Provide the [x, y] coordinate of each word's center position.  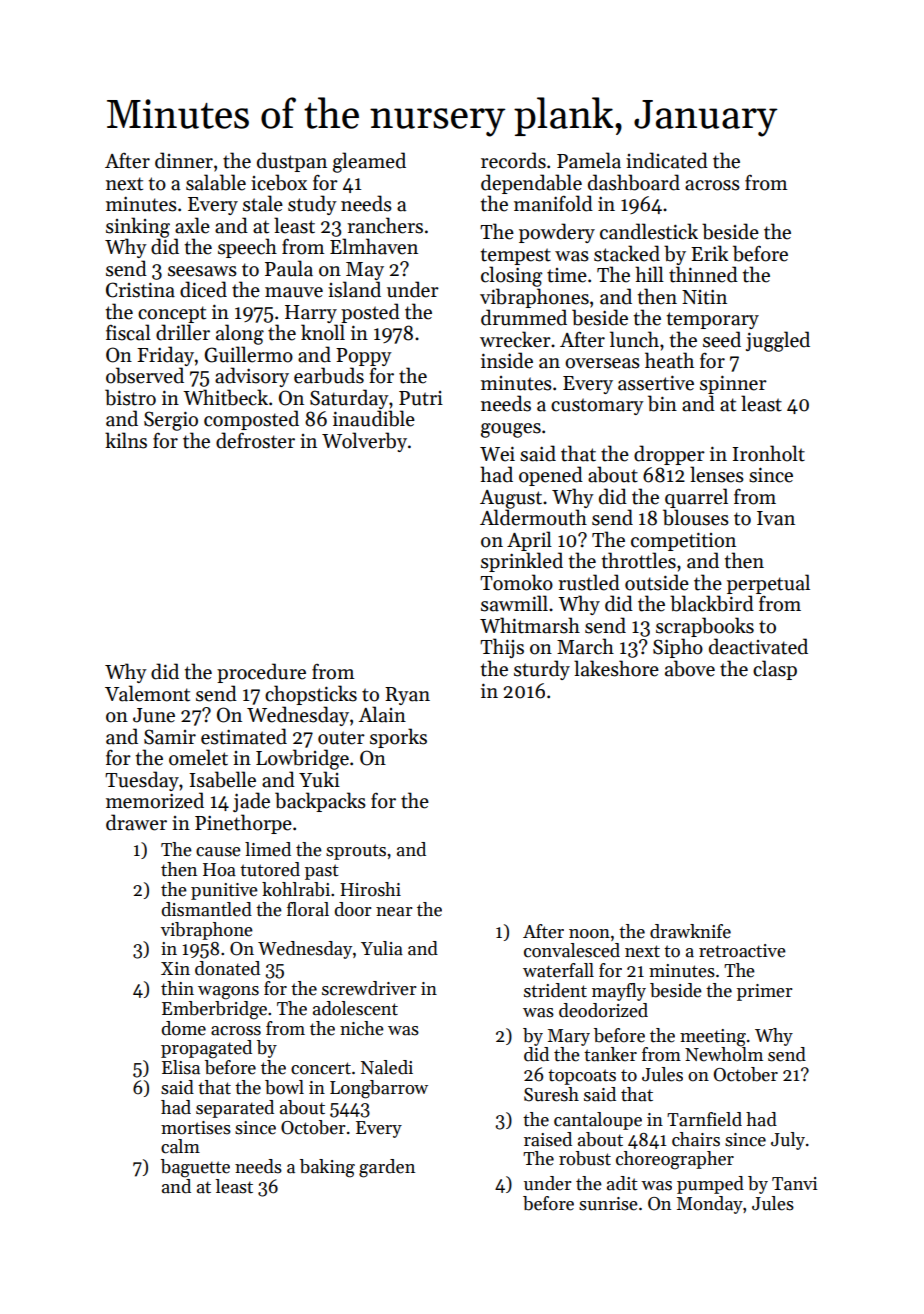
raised [548, 1139]
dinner [184, 160]
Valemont [147, 693]
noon [589, 934]
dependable [531, 184]
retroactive [742, 951]
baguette [195, 1168]
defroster [255, 440]
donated [227, 968]
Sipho [678, 648]
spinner [733, 384]
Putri [421, 398]
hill [649, 274]
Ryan [407, 696]
